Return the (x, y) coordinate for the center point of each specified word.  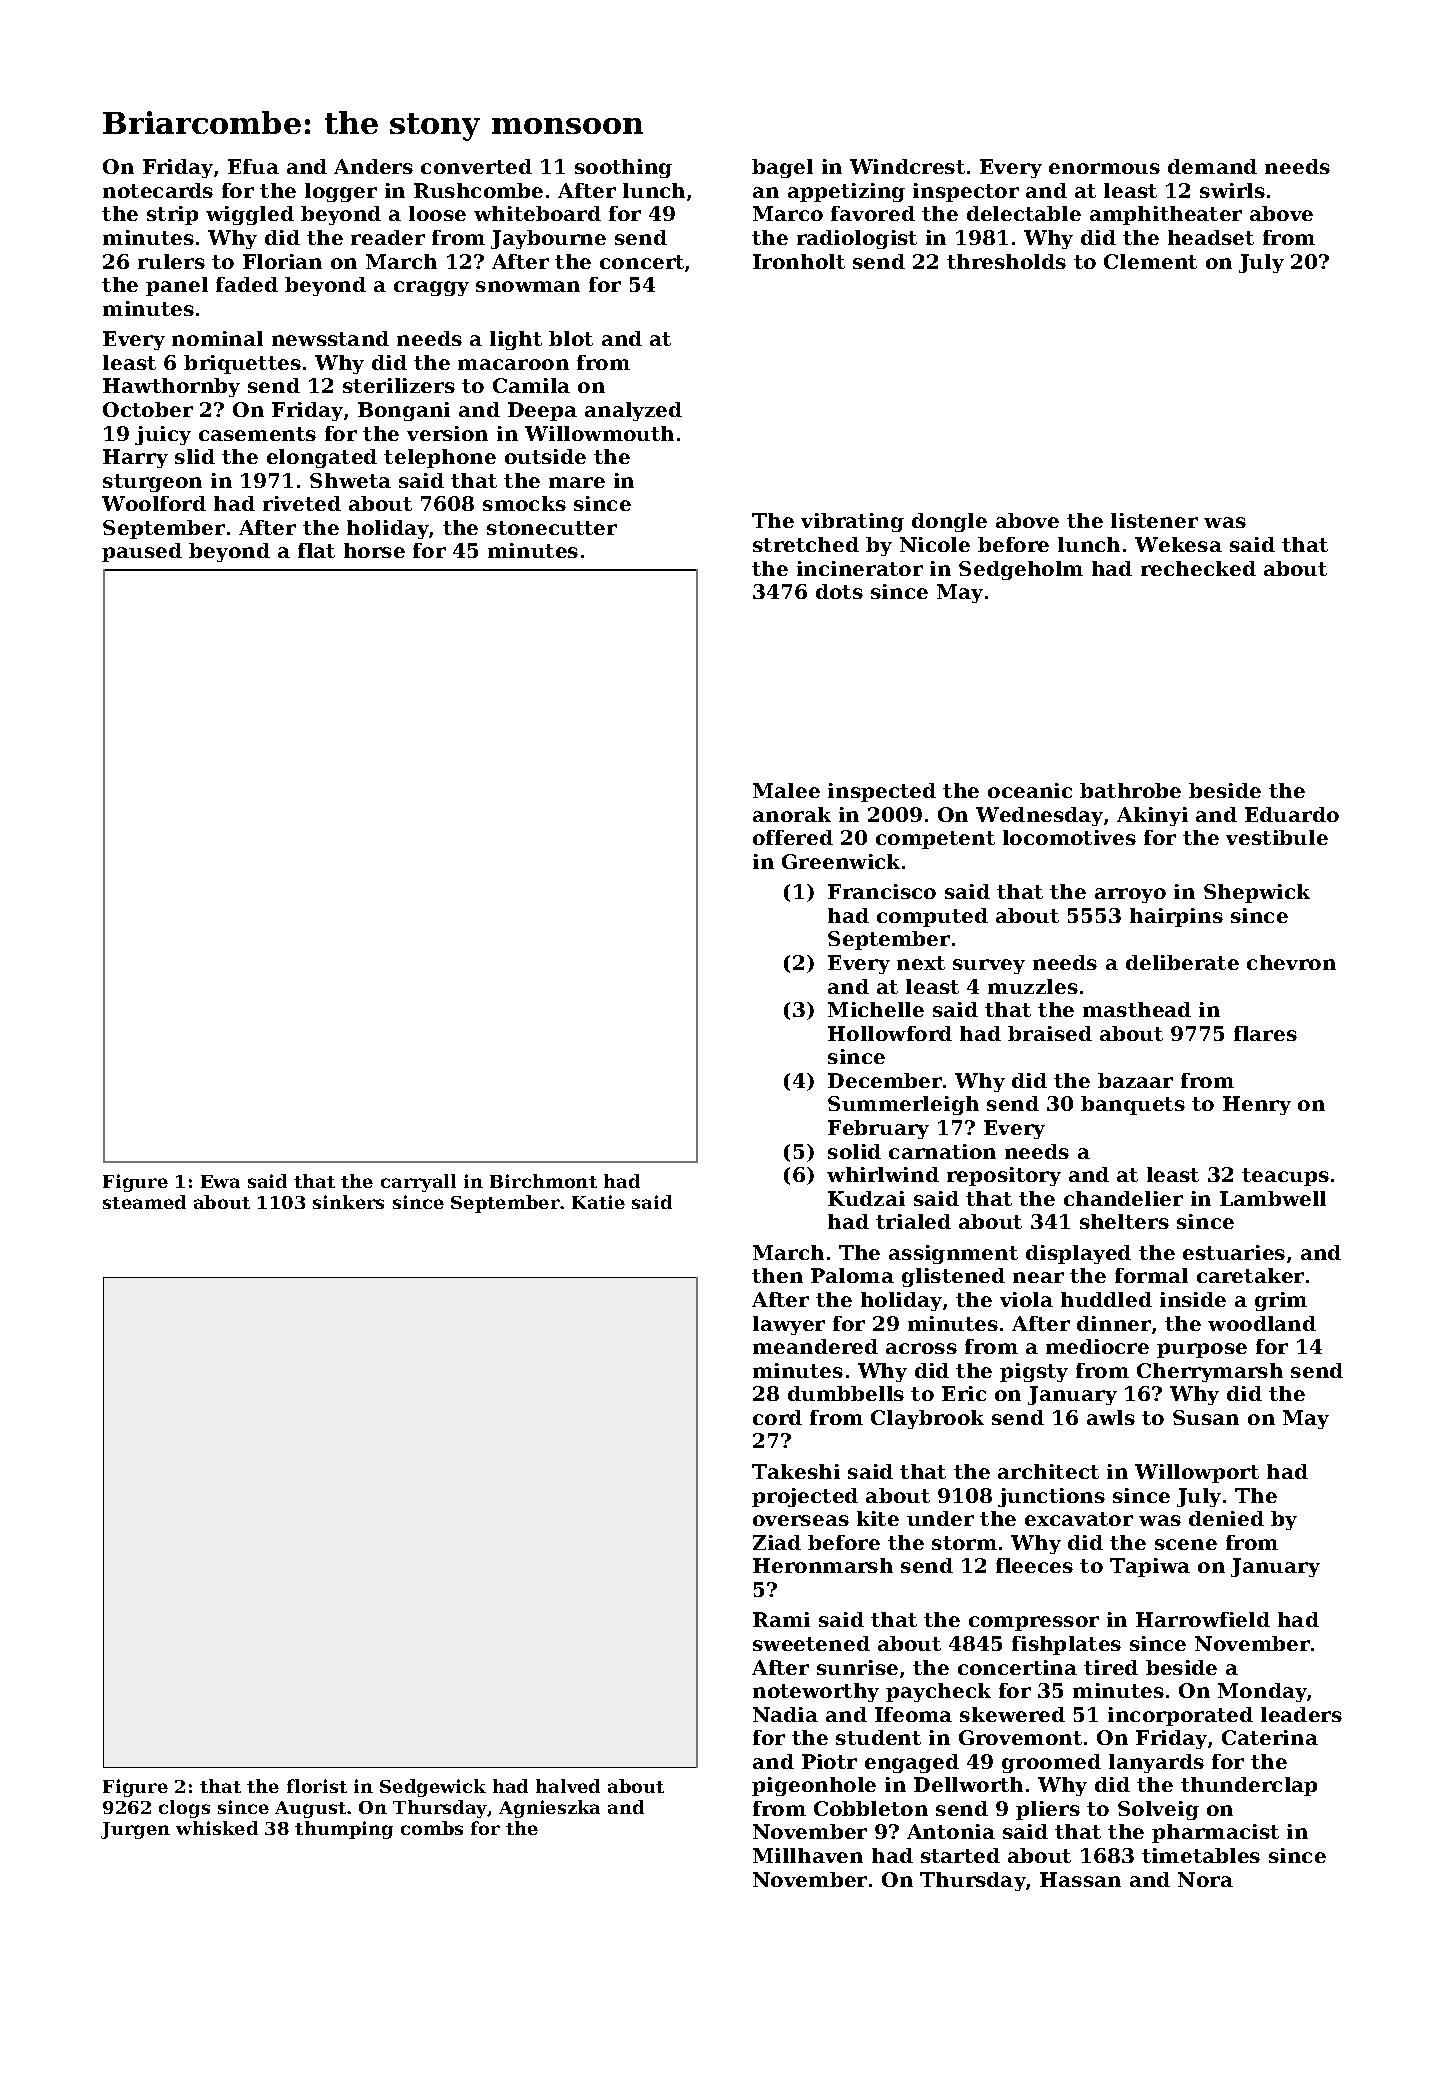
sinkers (348, 1202)
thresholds (1006, 261)
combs (432, 1828)
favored (873, 213)
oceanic (1030, 790)
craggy (431, 288)
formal (1151, 1275)
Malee (786, 790)
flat (316, 550)
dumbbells (846, 1393)
